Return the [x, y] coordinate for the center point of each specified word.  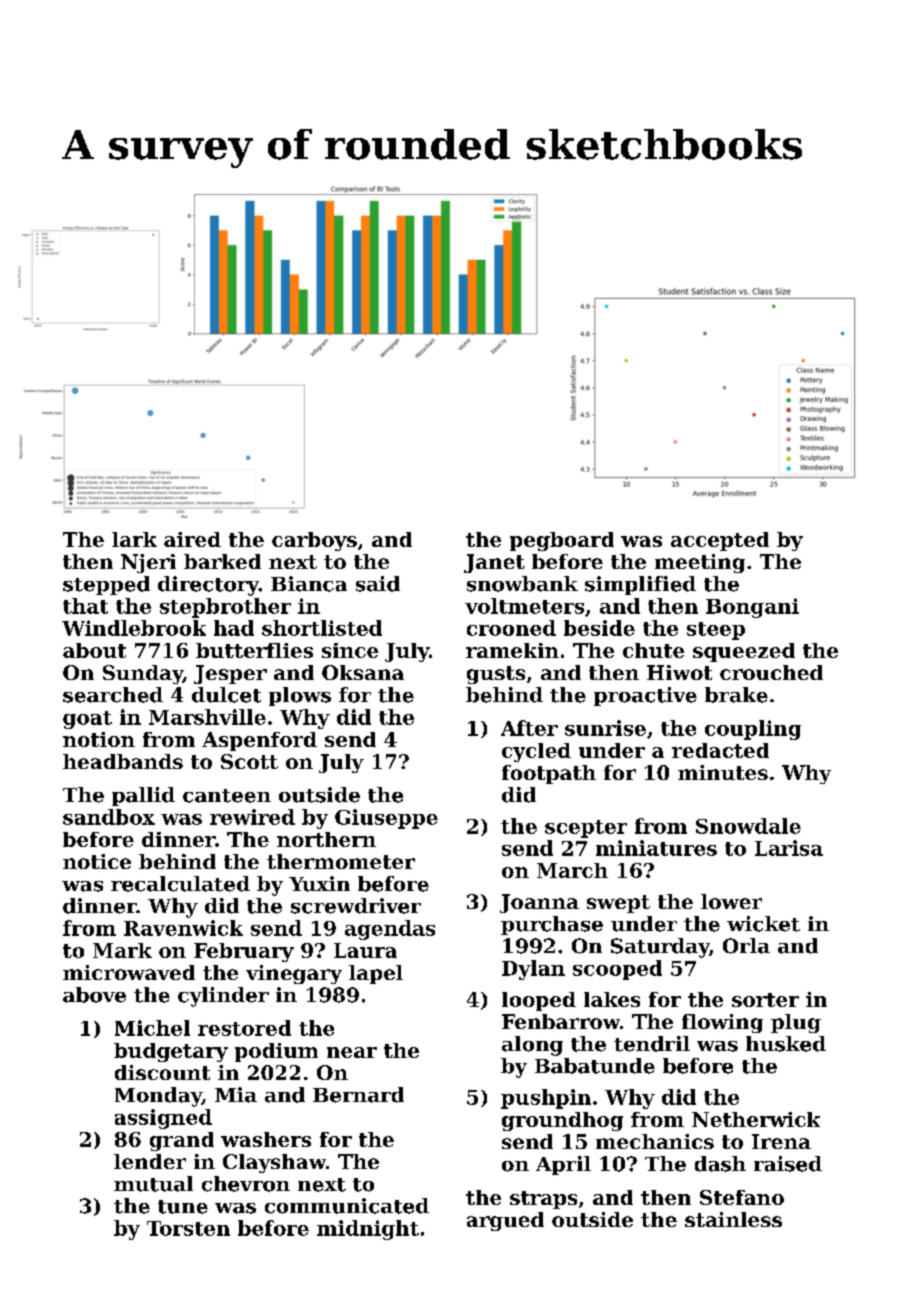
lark [134, 539]
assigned [163, 1119]
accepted [720, 541]
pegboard [562, 541]
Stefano [742, 1197]
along [532, 1046]
